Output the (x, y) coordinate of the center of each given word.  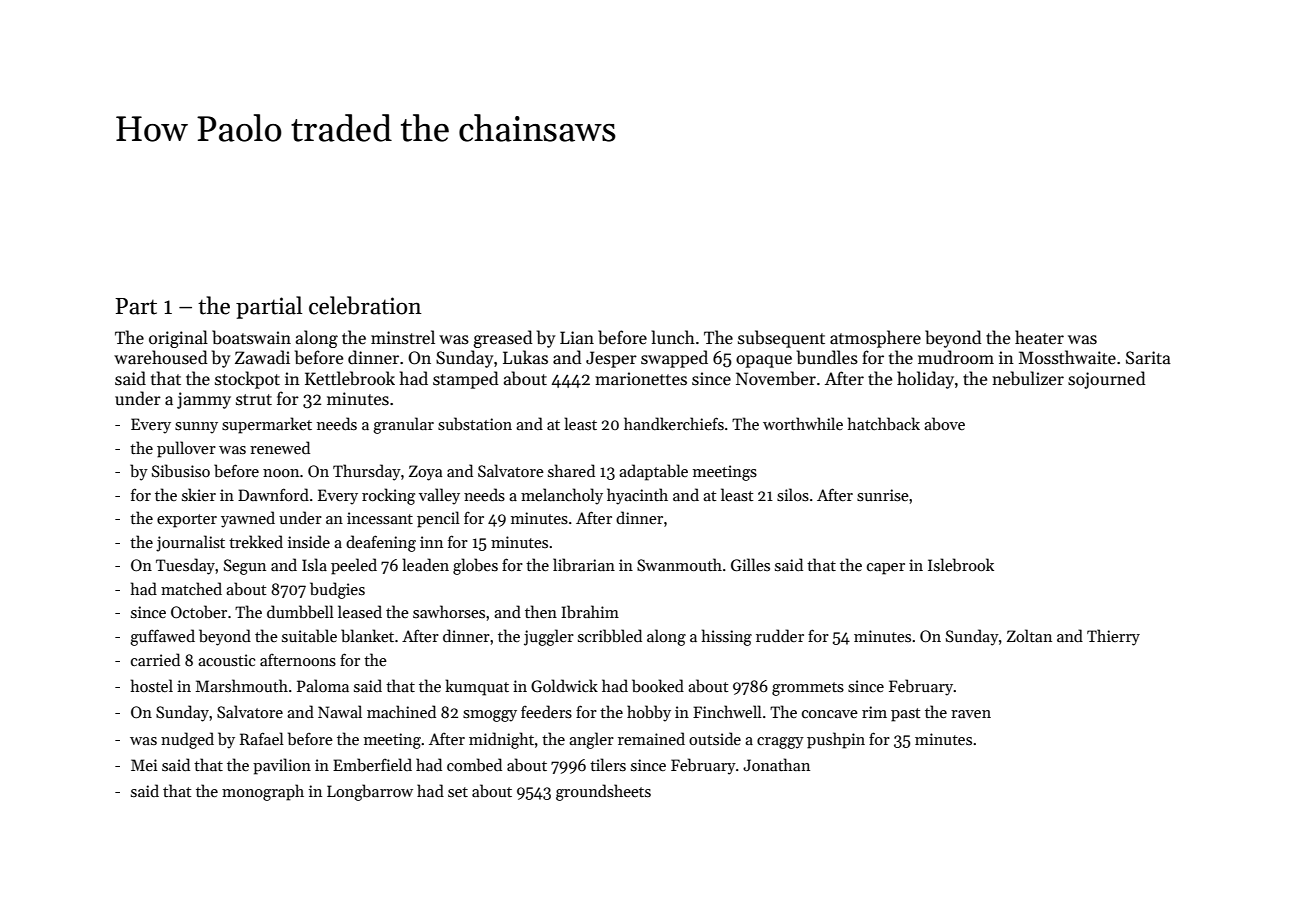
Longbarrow (370, 792)
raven (971, 714)
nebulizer (1028, 378)
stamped (466, 380)
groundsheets (603, 792)
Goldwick (564, 685)
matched (191, 588)
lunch (673, 337)
